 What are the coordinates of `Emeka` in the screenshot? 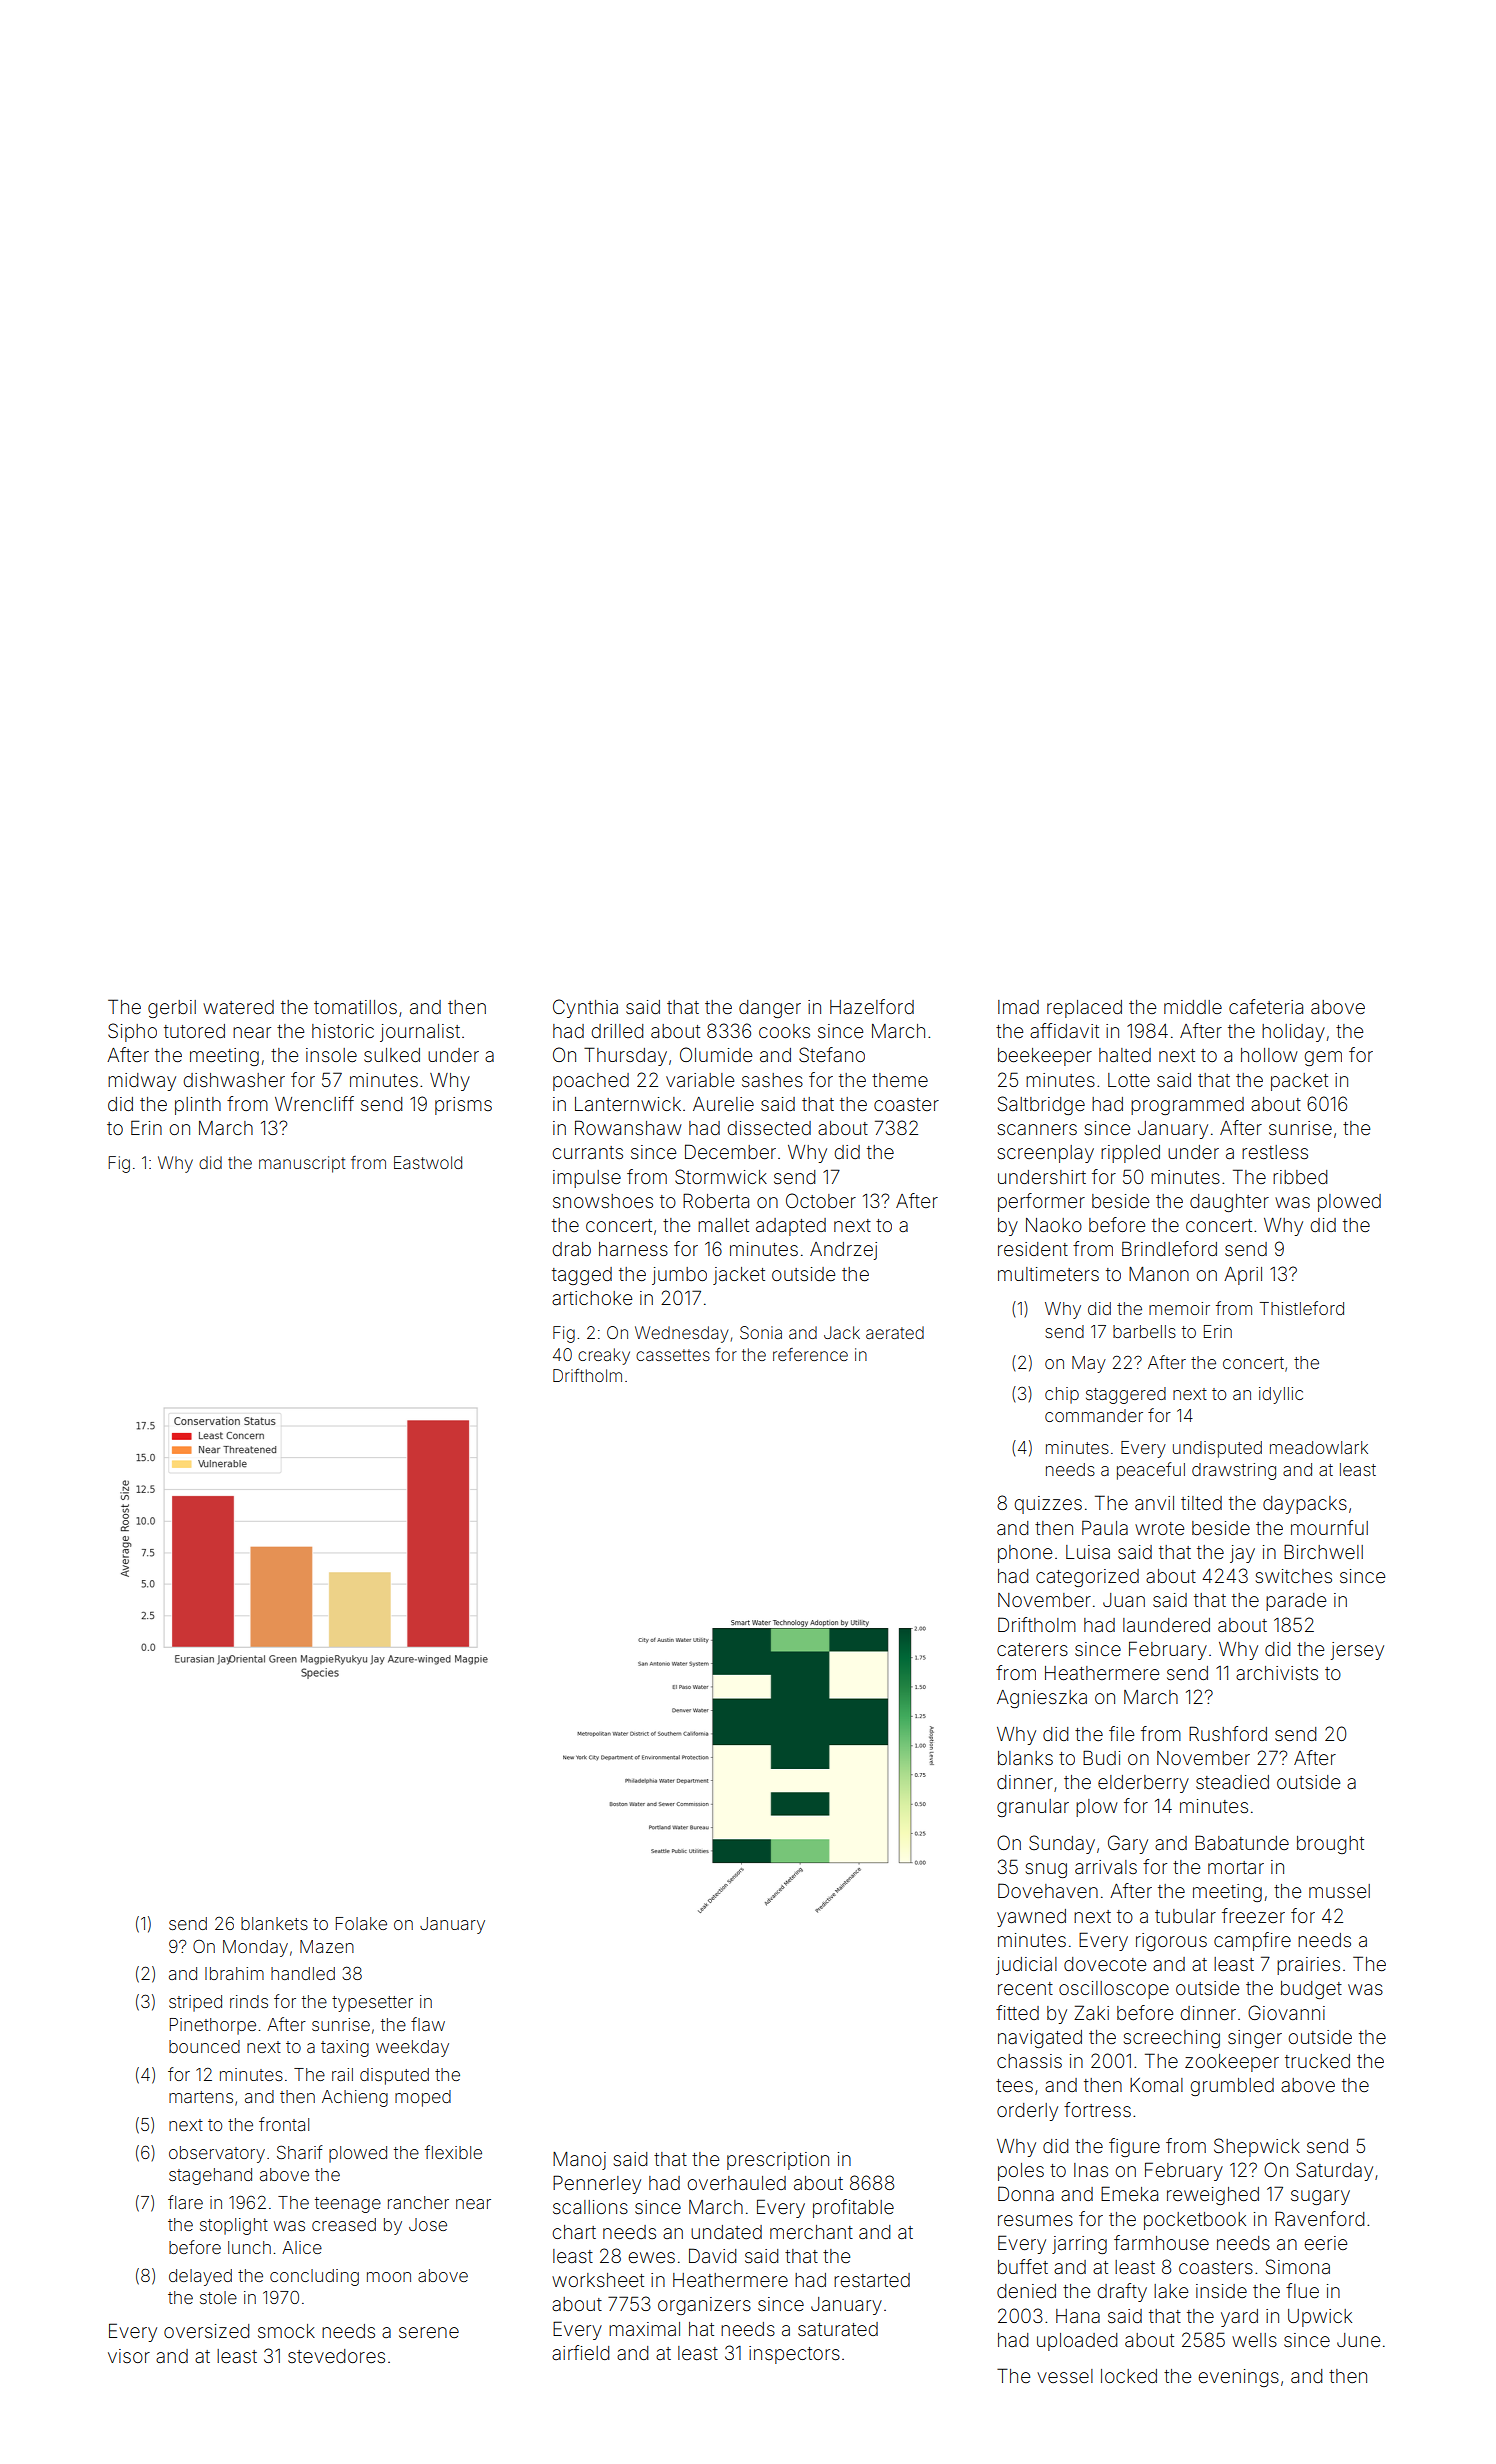 It's located at (1129, 2193).
